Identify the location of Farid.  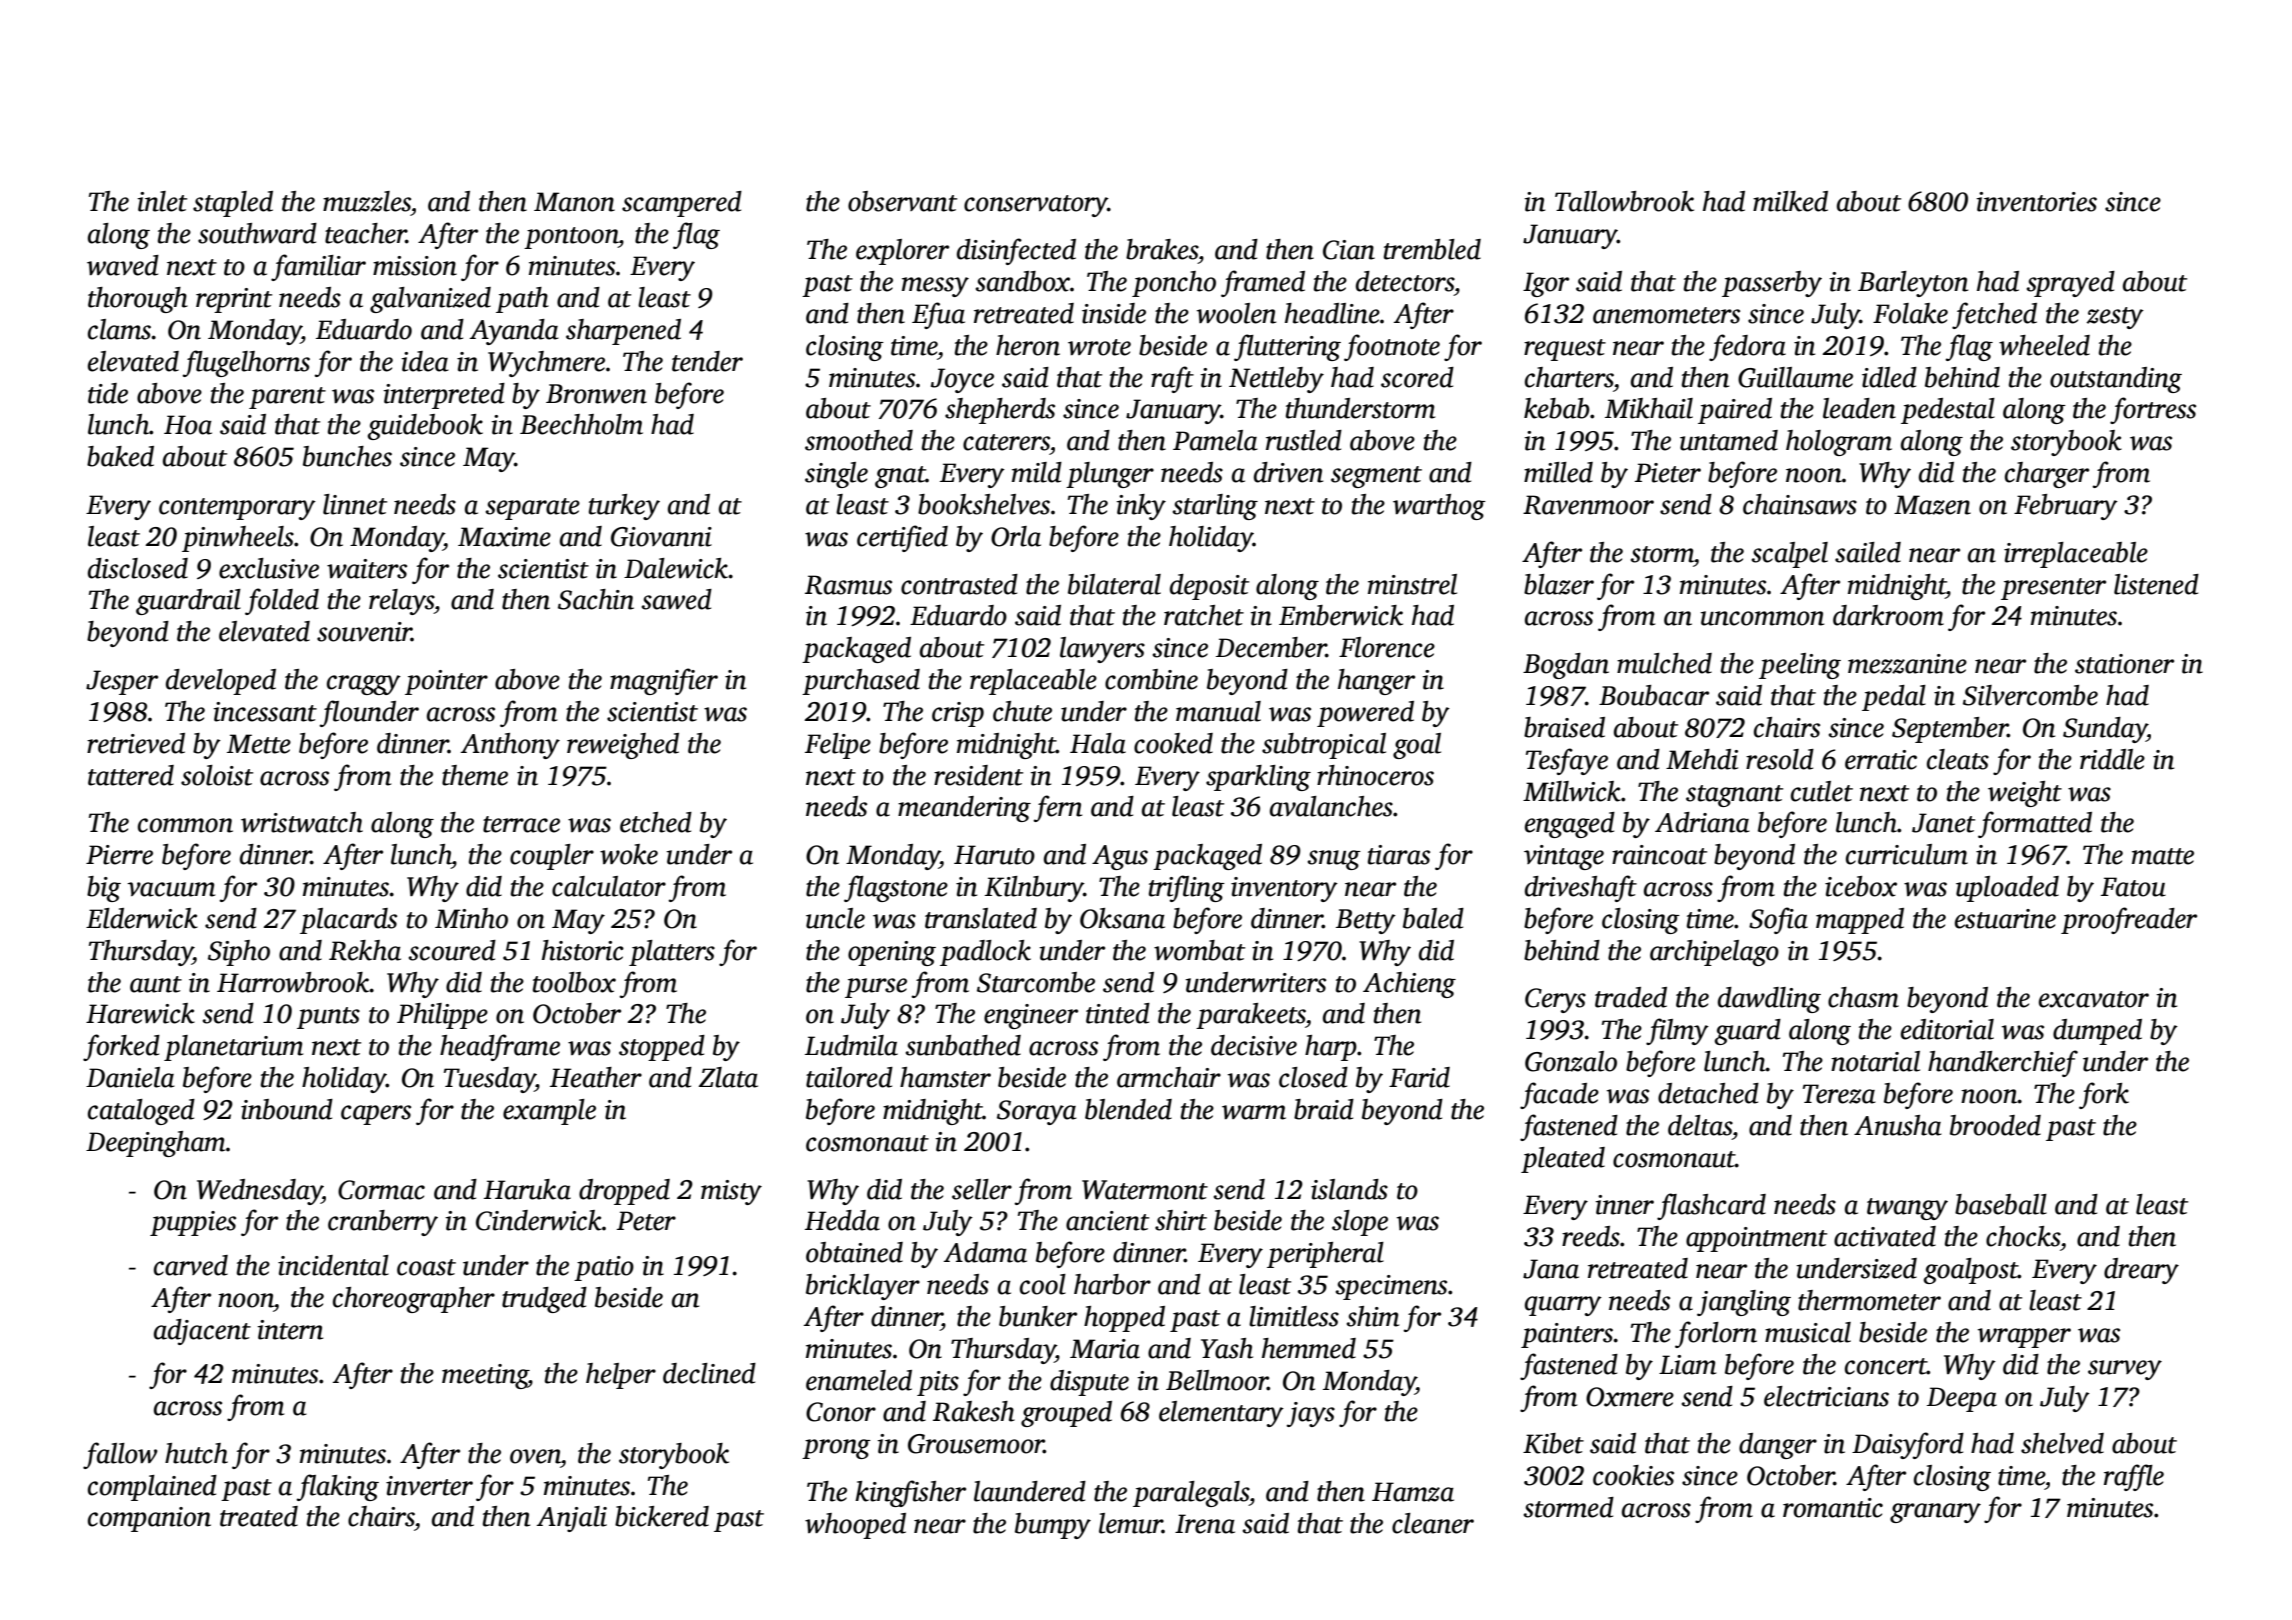
(1419, 1077).
